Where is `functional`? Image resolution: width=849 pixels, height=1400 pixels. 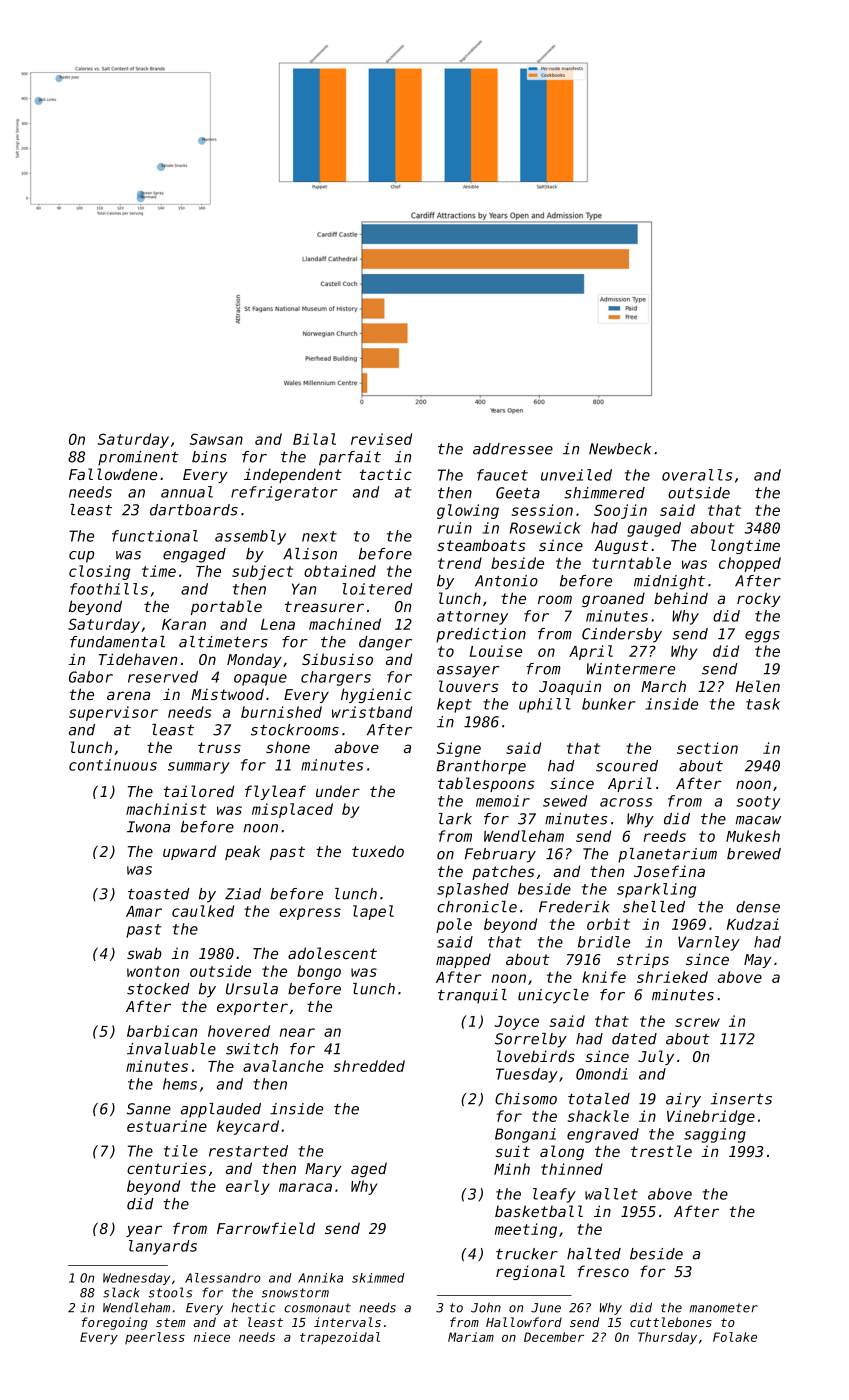
functional is located at coordinates (155, 536).
